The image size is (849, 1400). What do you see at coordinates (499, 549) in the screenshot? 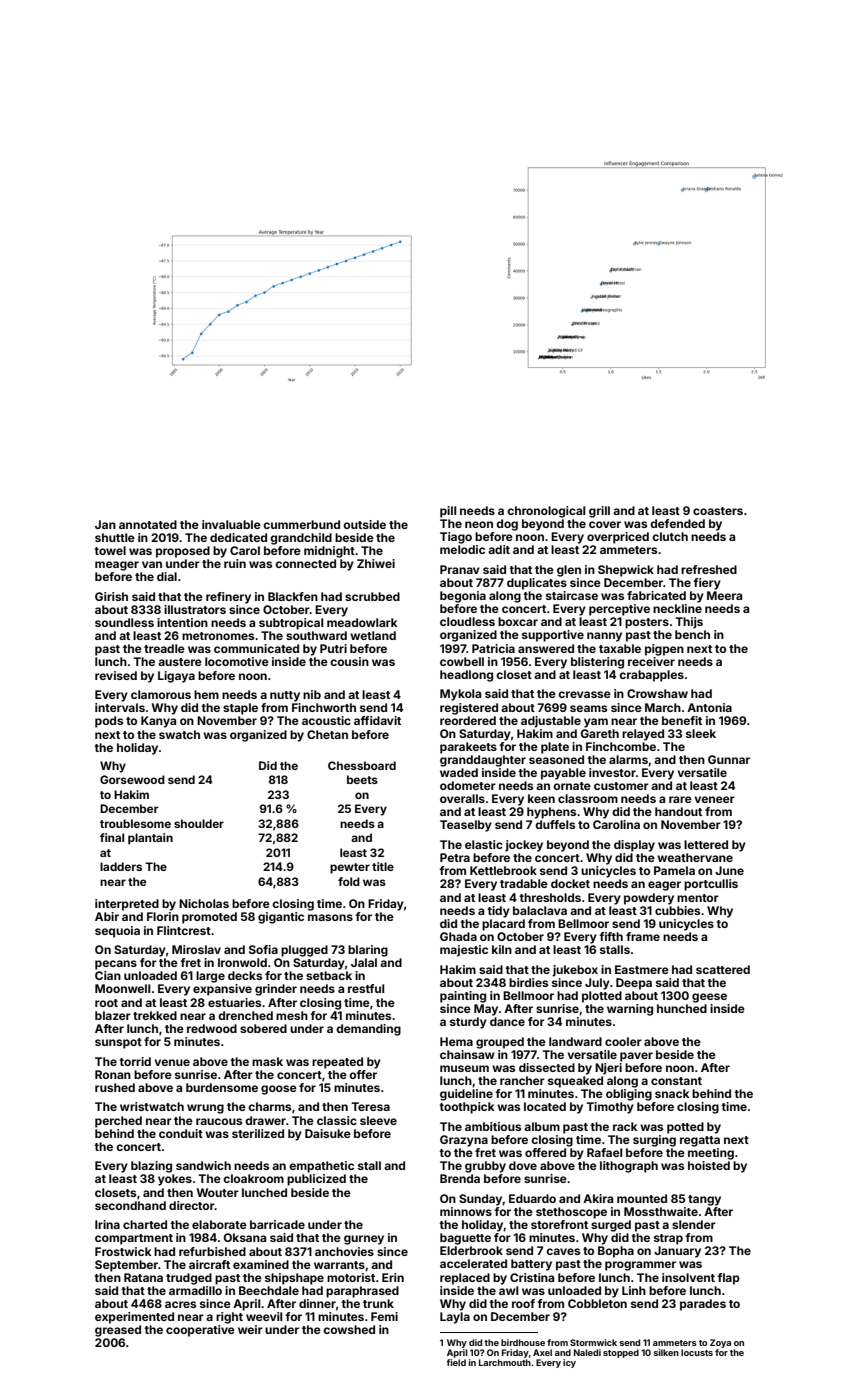
I see `adit` at bounding box center [499, 549].
